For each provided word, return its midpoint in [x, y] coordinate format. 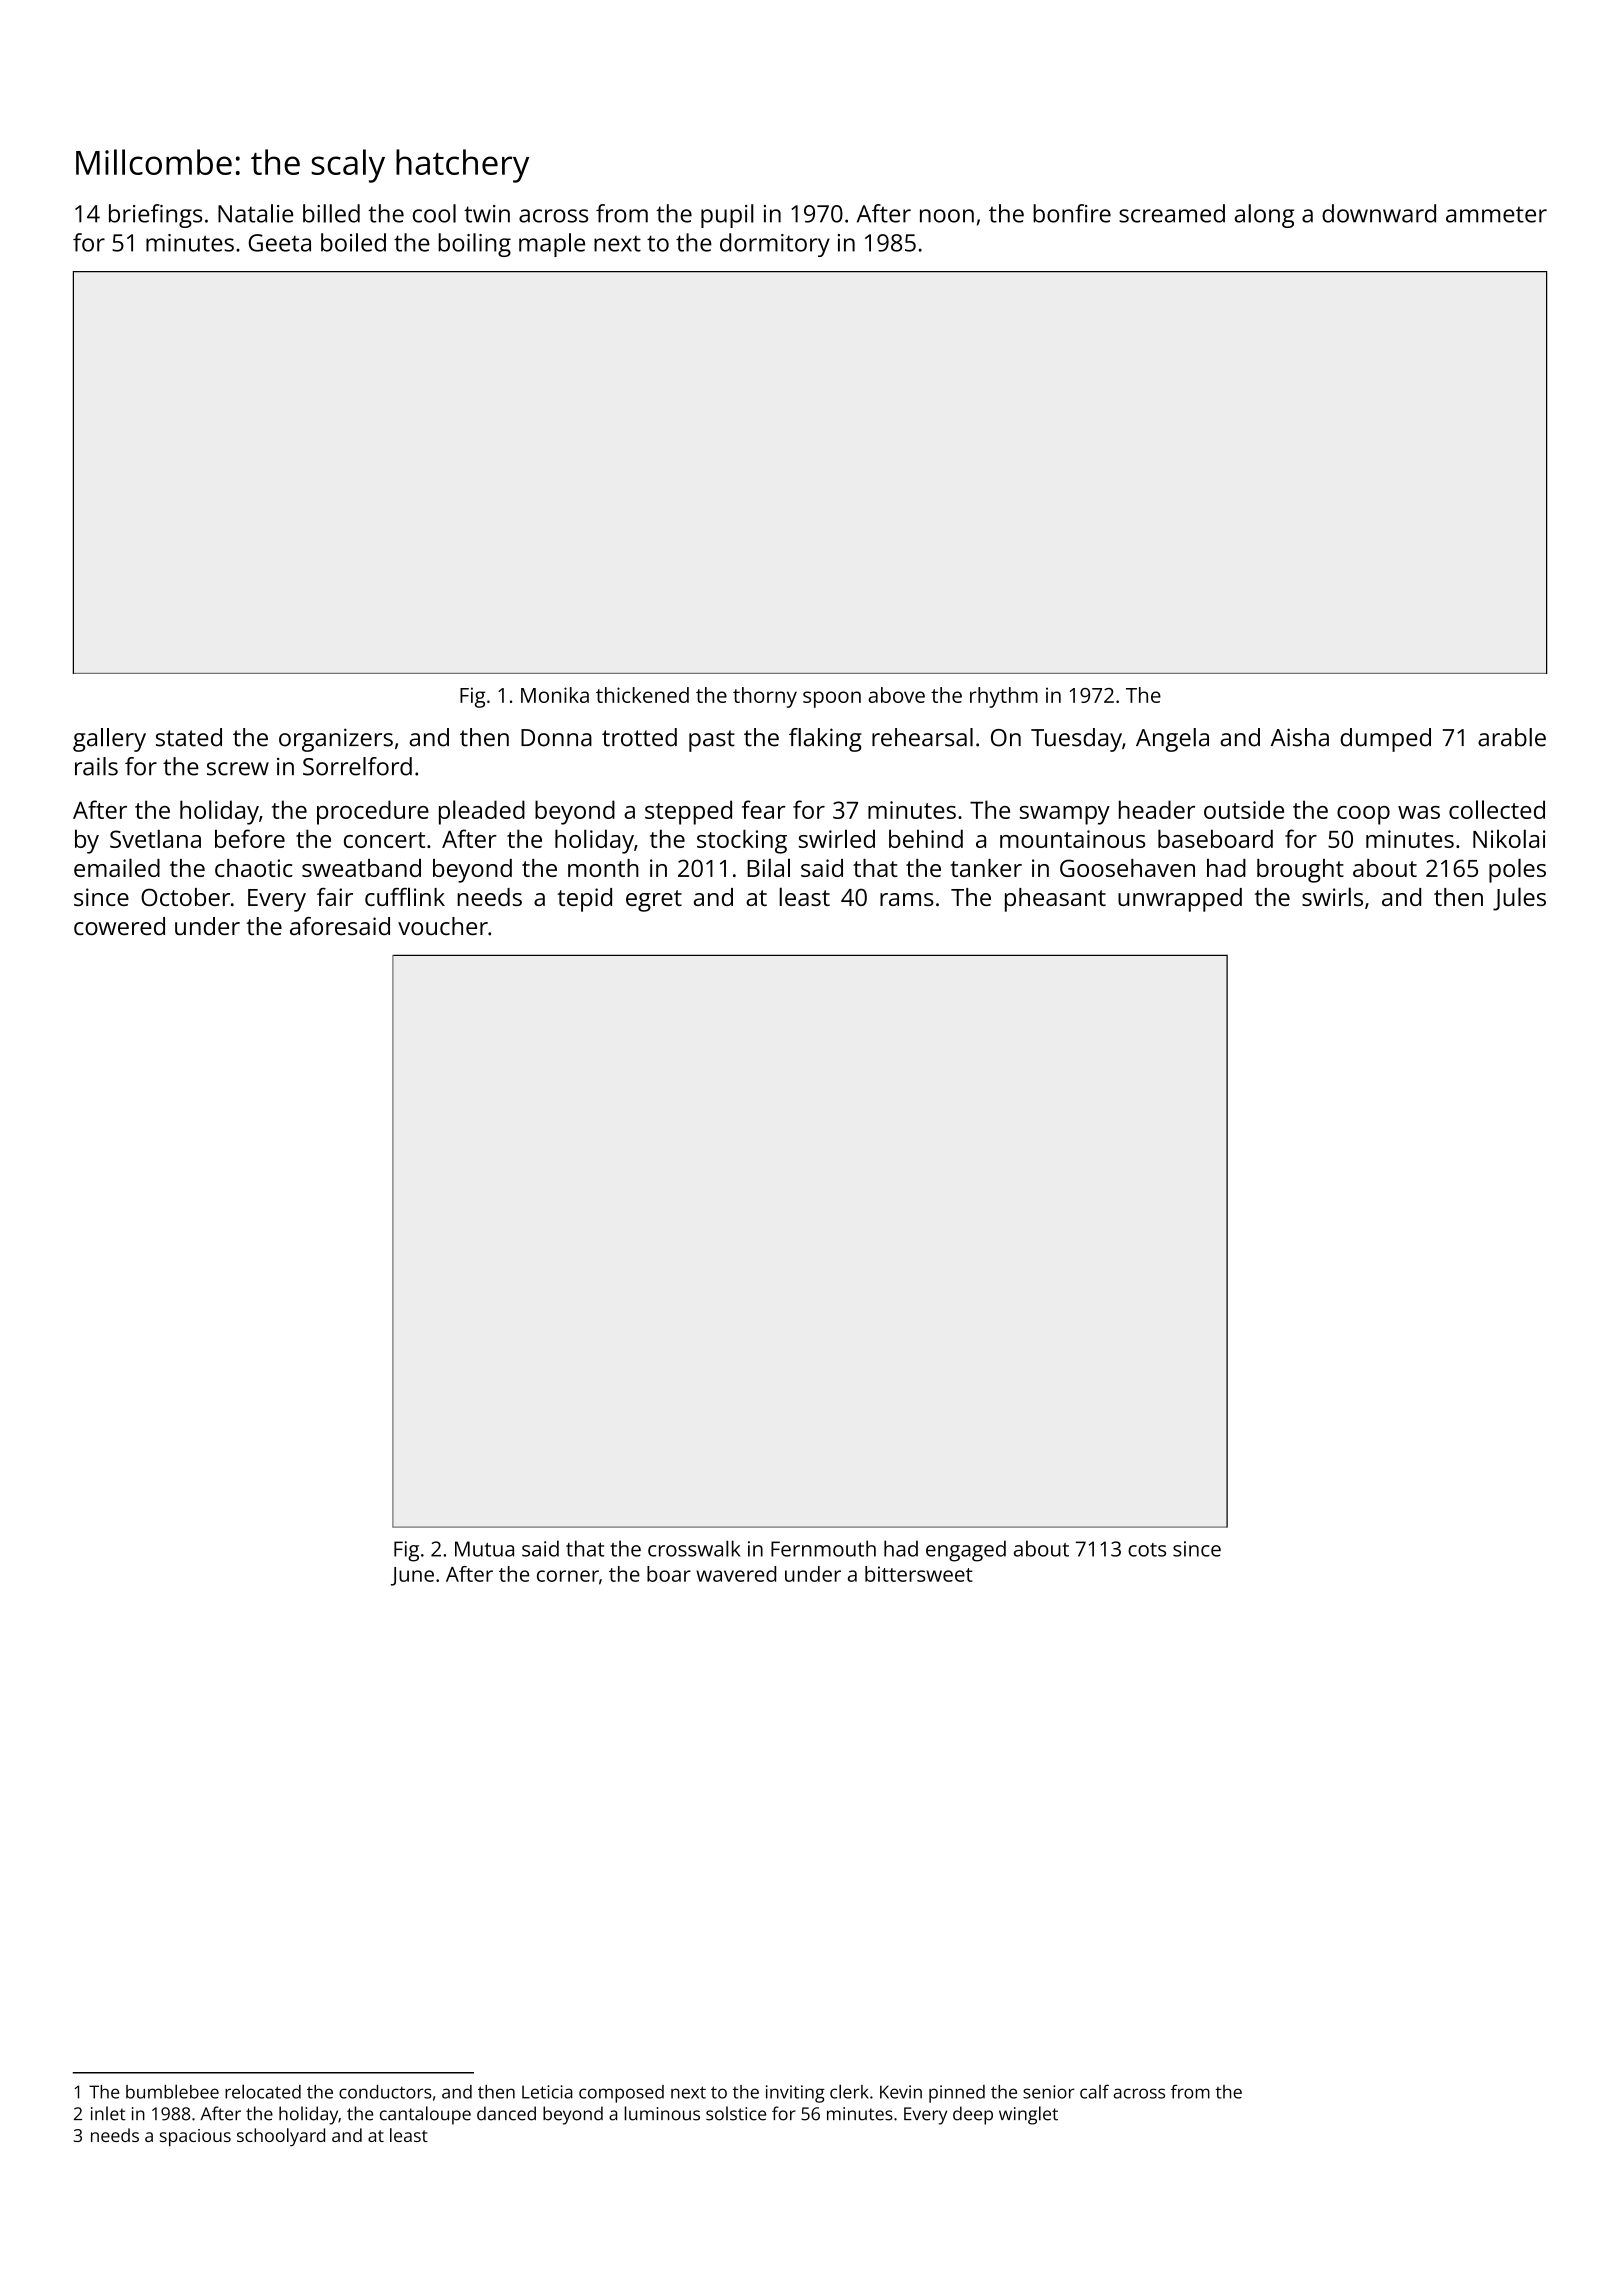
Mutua [484, 1549]
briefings [155, 216]
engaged [966, 1551]
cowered [119, 926]
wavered [736, 1574]
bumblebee [172, 2091]
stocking [742, 841]
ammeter [1496, 214]
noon [947, 216]
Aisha [1300, 737]
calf [1094, 2091]
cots [1147, 1550]
